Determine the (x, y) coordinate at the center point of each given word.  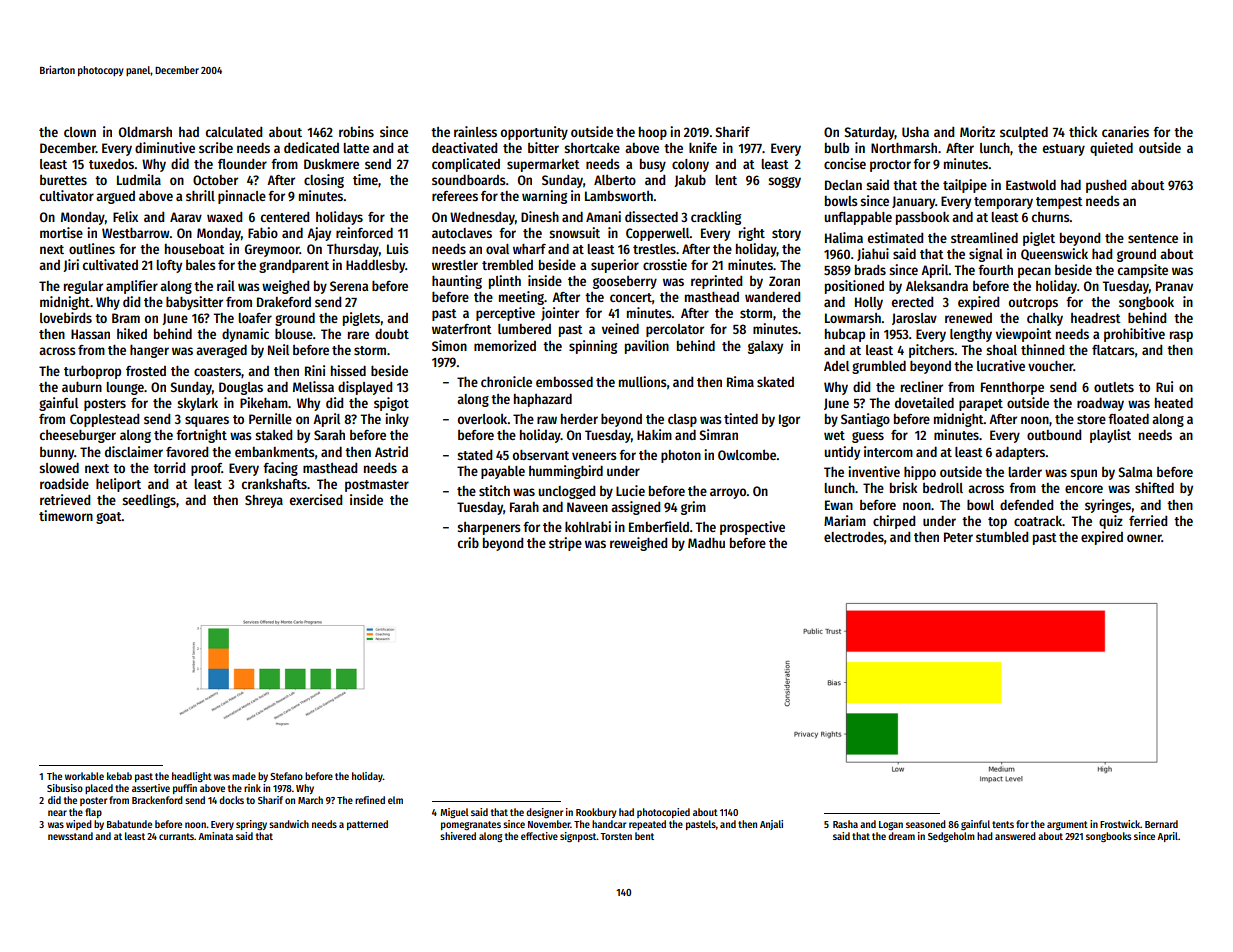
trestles (654, 249)
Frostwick (1120, 824)
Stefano (286, 776)
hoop (653, 133)
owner (1144, 538)
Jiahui (873, 254)
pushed (1106, 186)
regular (83, 287)
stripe (565, 544)
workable (84, 776)
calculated (234, 132)
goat (109, 518)
